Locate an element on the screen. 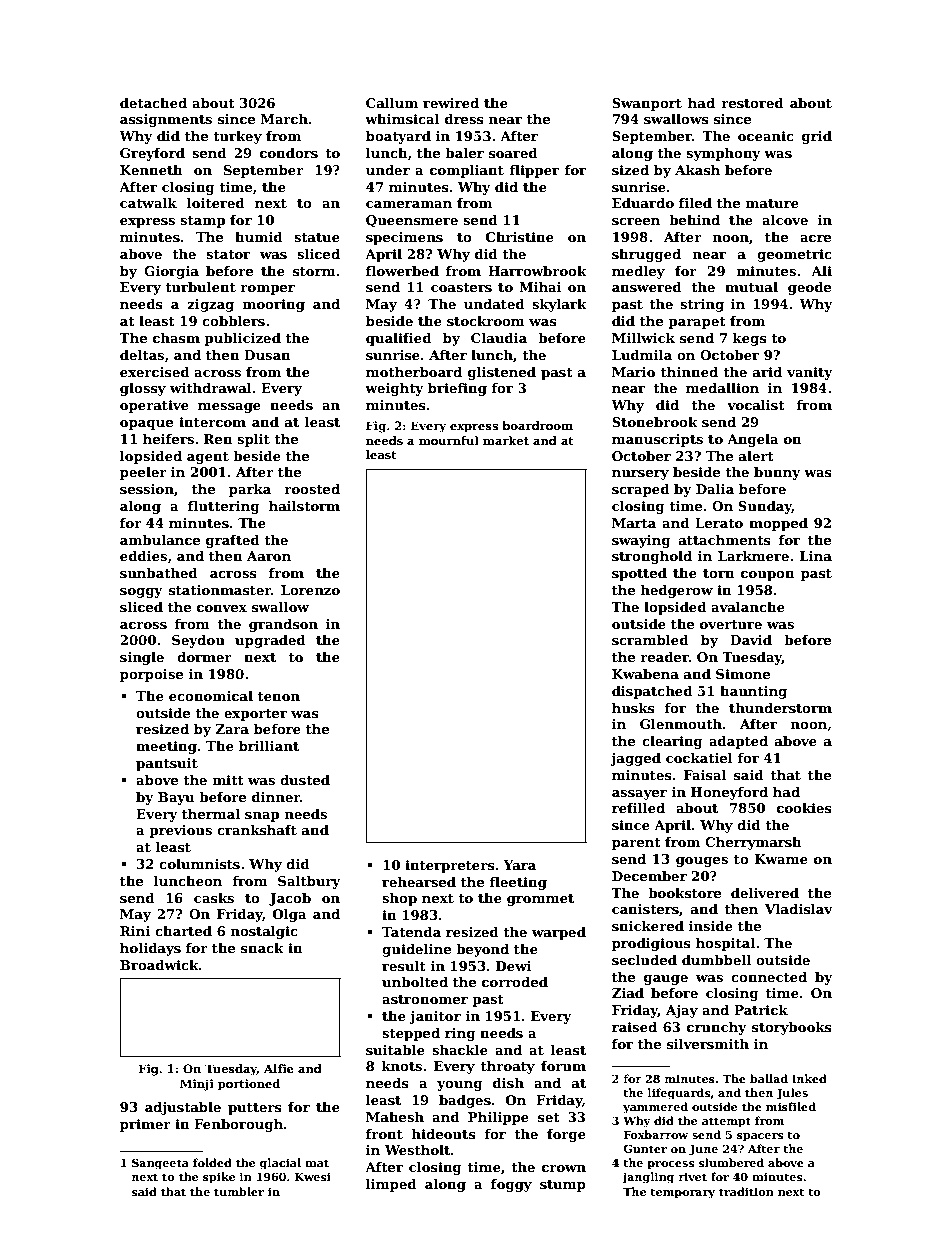 Image resolution: width=952 pixels, height=1233 pixels. beyond is located at coordinates (482, 950).
